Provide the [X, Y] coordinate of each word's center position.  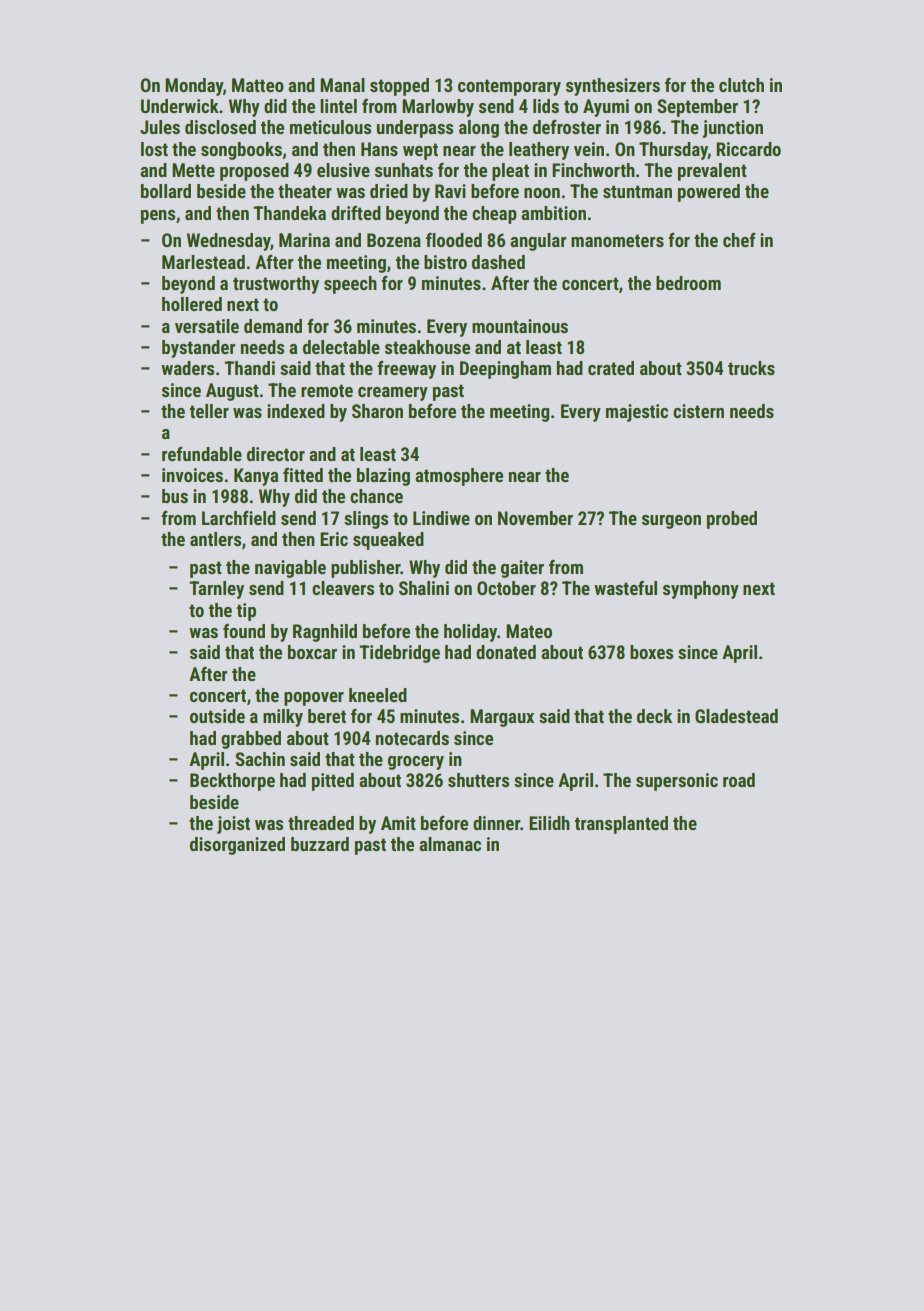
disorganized [237, 846]
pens [158, 217]
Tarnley [216, 590]
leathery [539, 151]
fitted [303, 474]
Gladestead [736, 716]
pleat [510, 172]
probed [732, 520]
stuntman [637, 191]
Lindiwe [441, 518]
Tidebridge [399, 654]
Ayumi [606, 108]
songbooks [241, 151]
